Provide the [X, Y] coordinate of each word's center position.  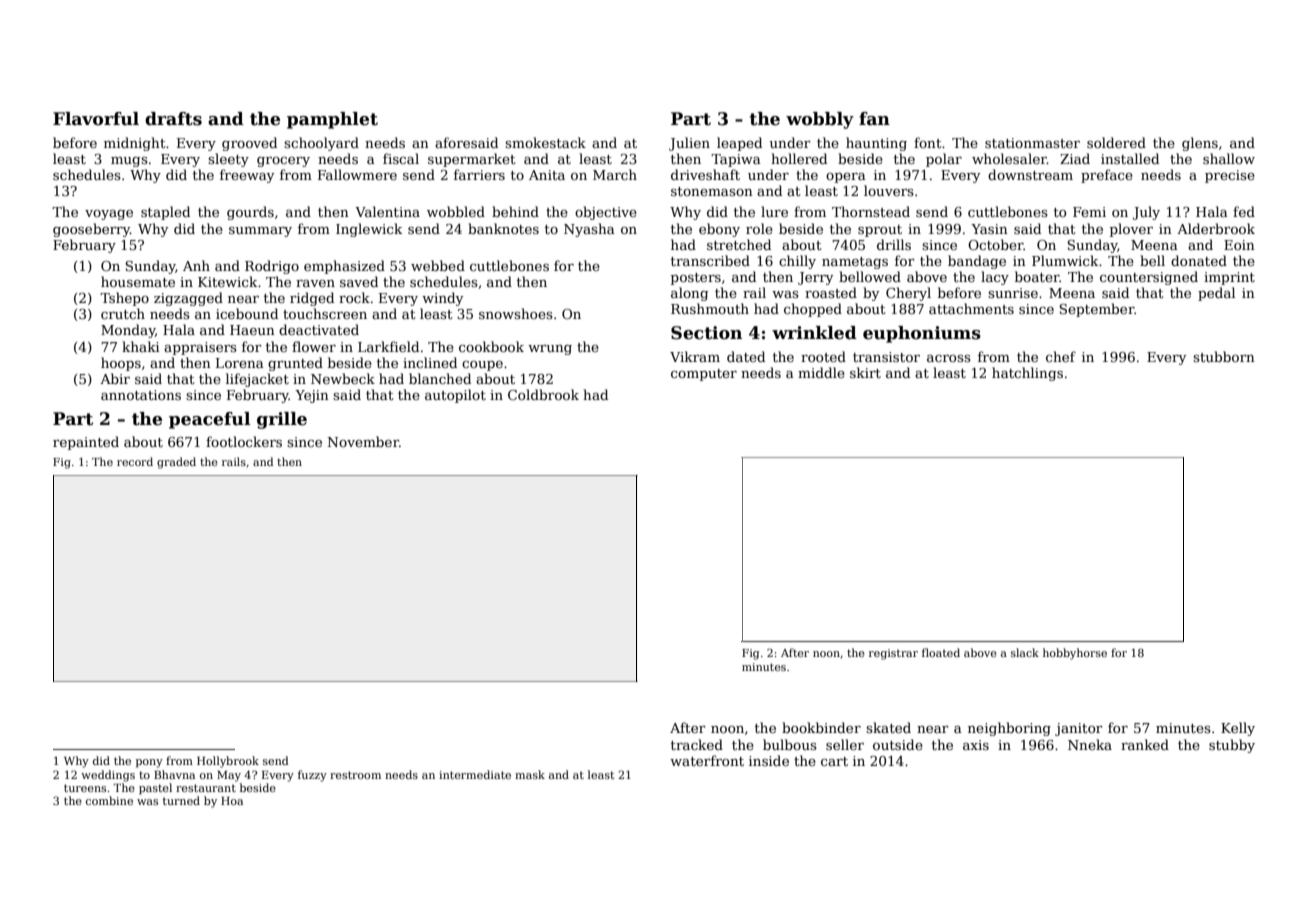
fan [874, 119]
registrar [893, 654]
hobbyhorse [1075, 654]
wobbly [820, 120]
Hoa [232, 801]
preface [1107, 176]
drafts [173, 119]
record [135, 461]
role [759, 228]
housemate [138, 281]
